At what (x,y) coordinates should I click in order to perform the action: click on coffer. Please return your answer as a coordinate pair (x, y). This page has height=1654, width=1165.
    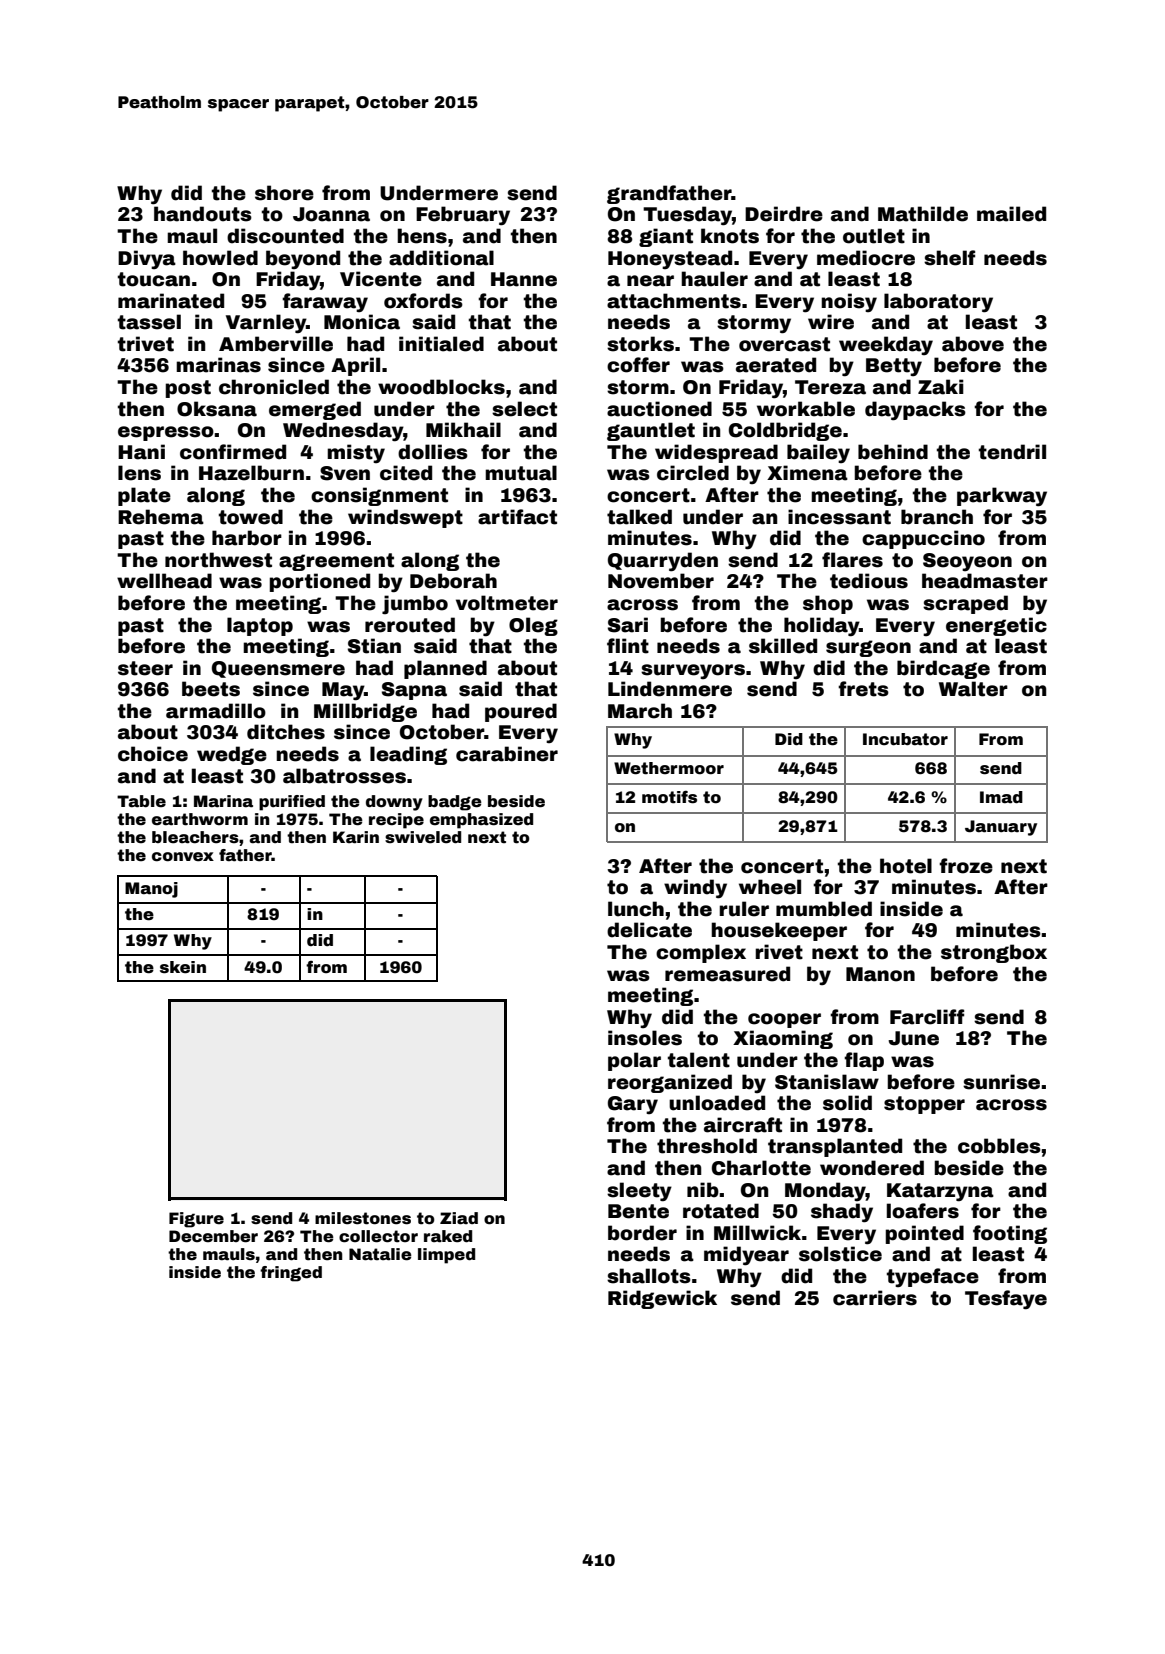
    Looking at the image, I should click on (638, 365).
